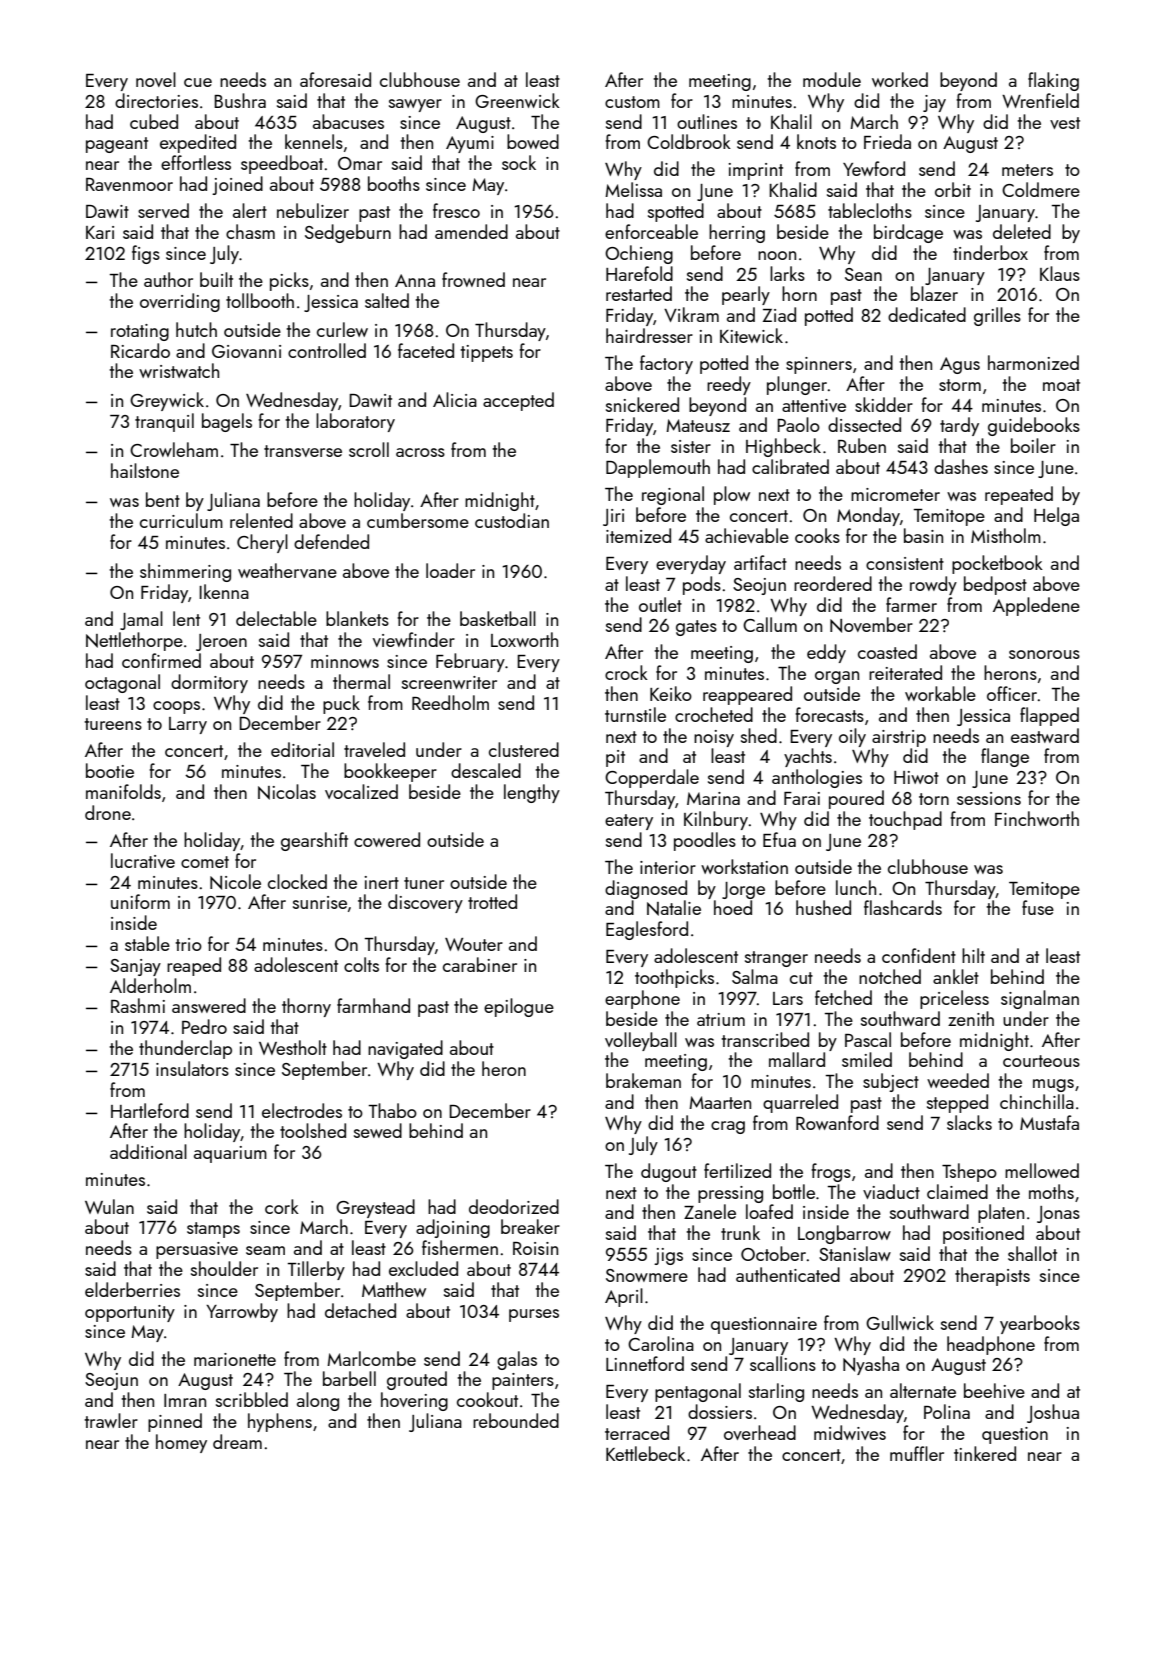 The height and width of the screenshot is (1654, 1165). Describe the element at coordinates (519, 1007) in the screenshot. I see `epilogue` at that location.
